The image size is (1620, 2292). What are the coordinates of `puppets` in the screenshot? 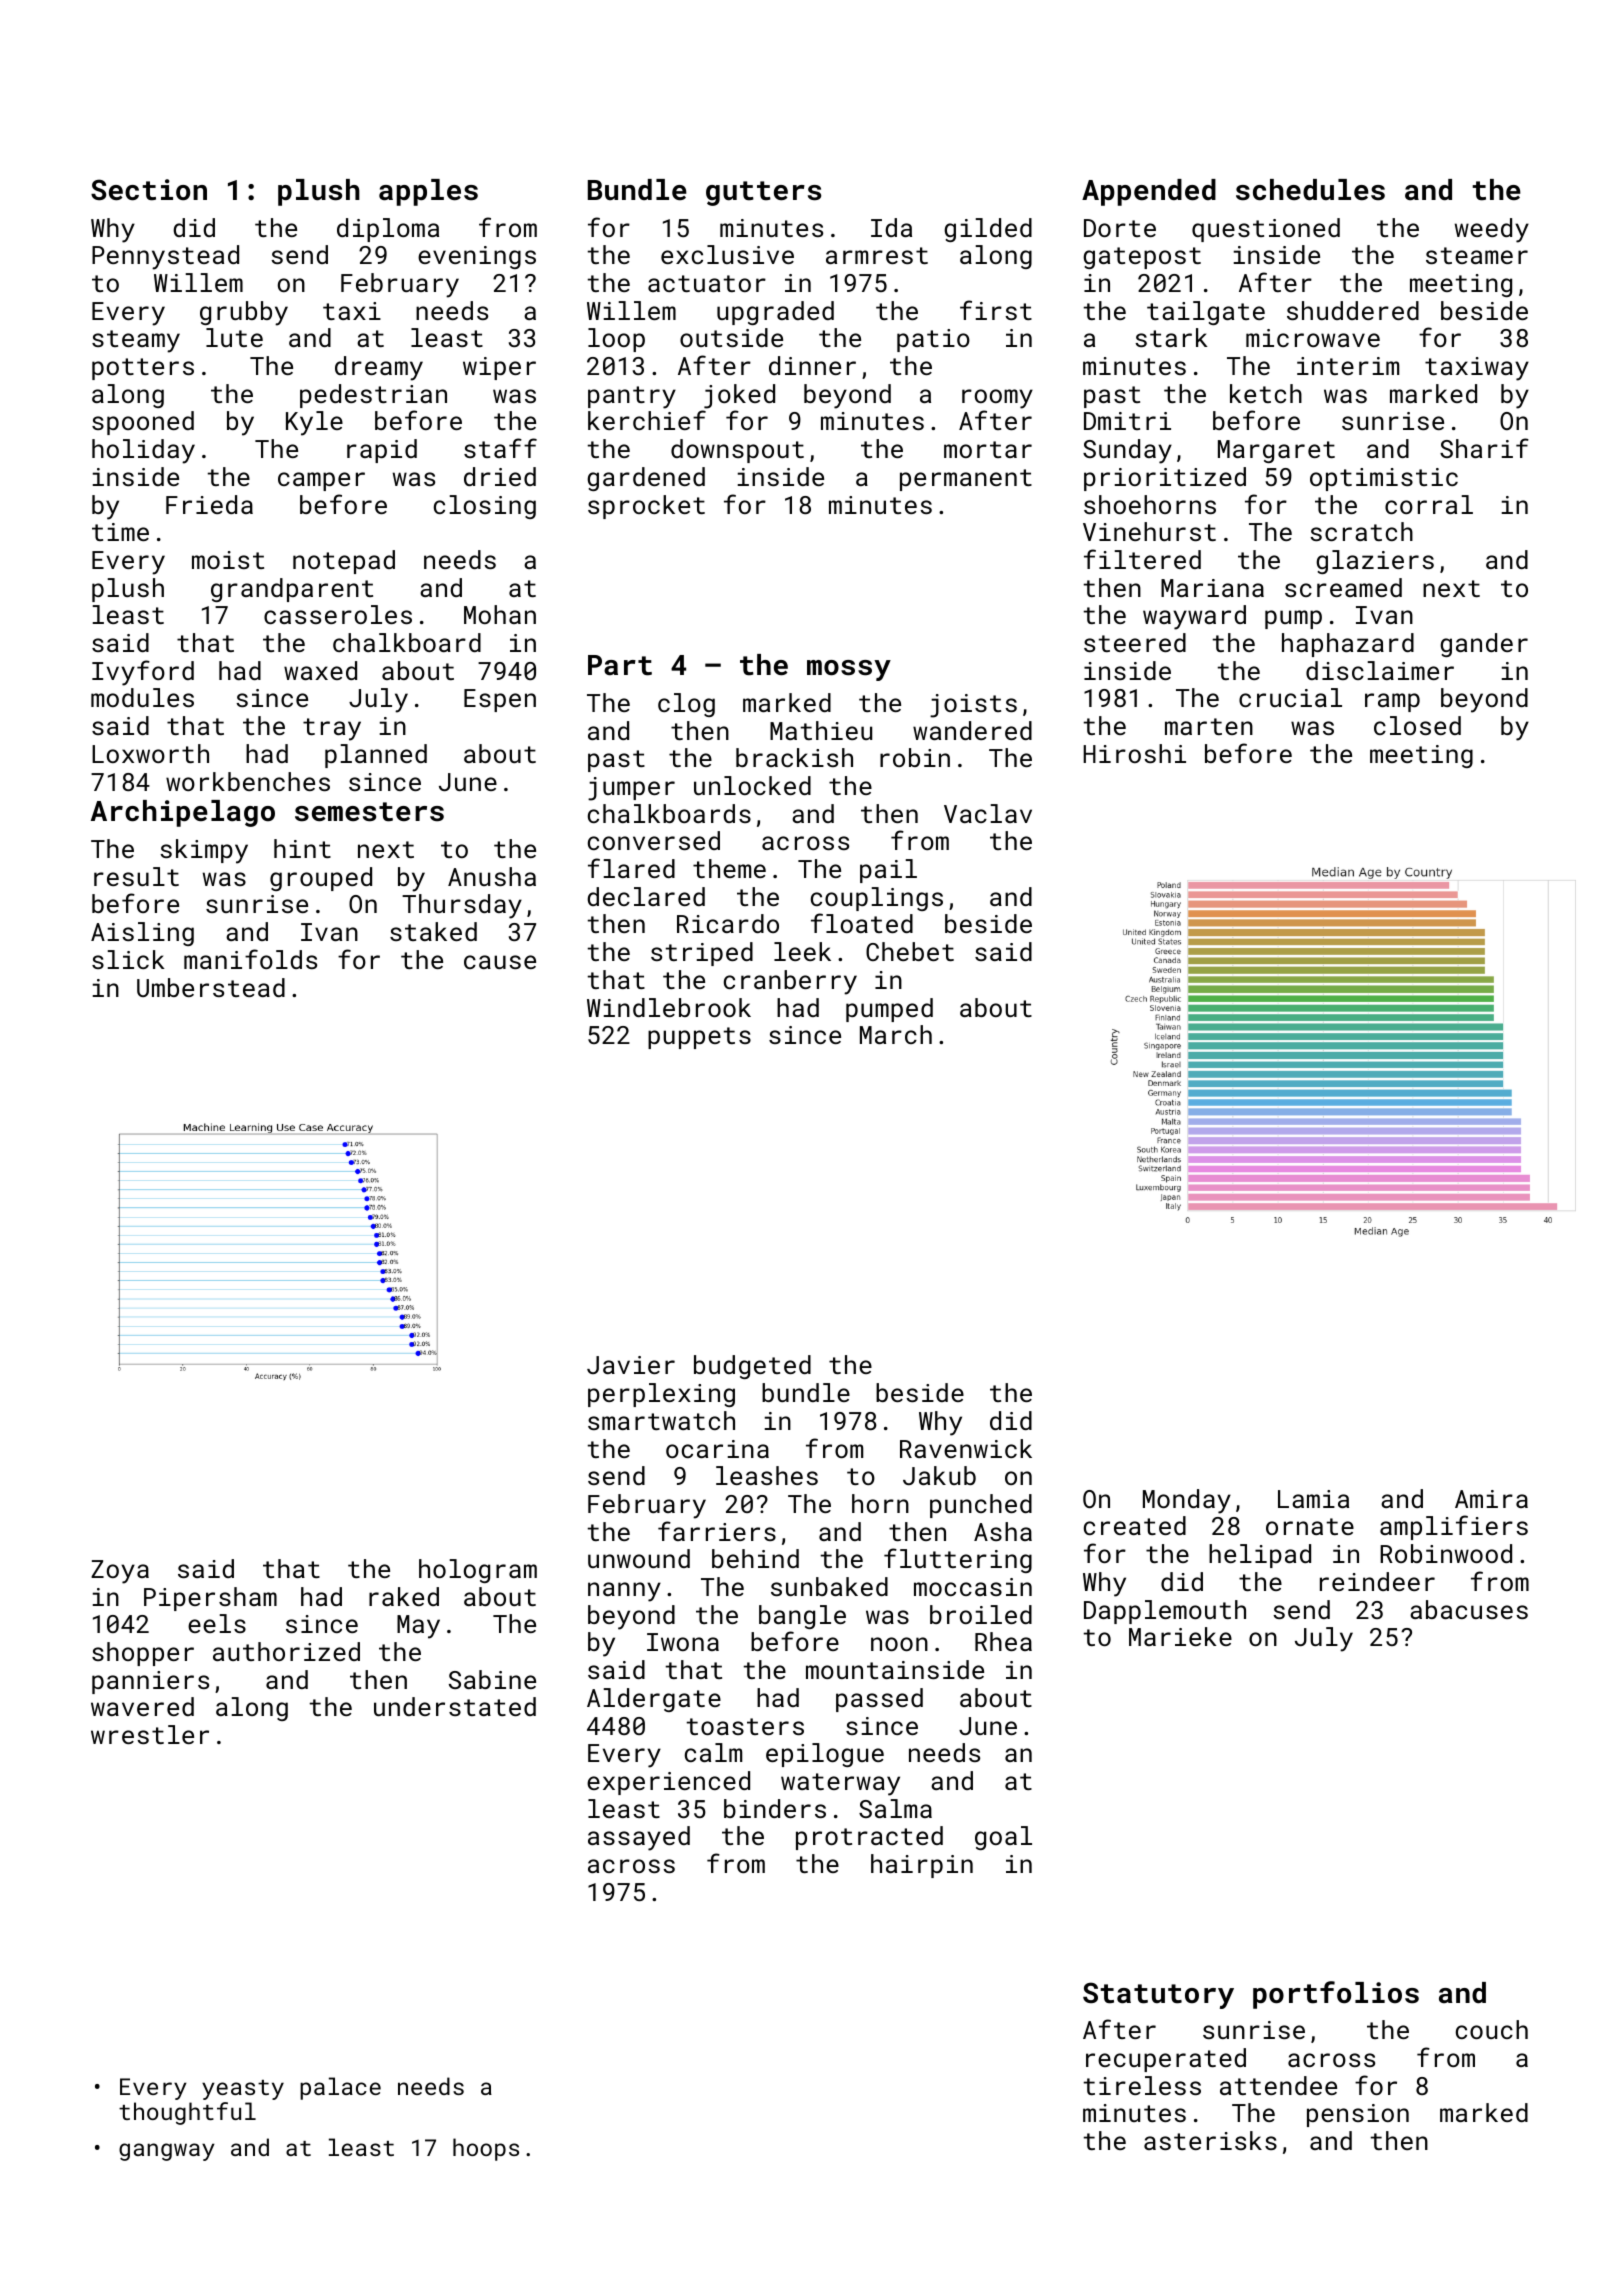 It's located at (699, 1038).
